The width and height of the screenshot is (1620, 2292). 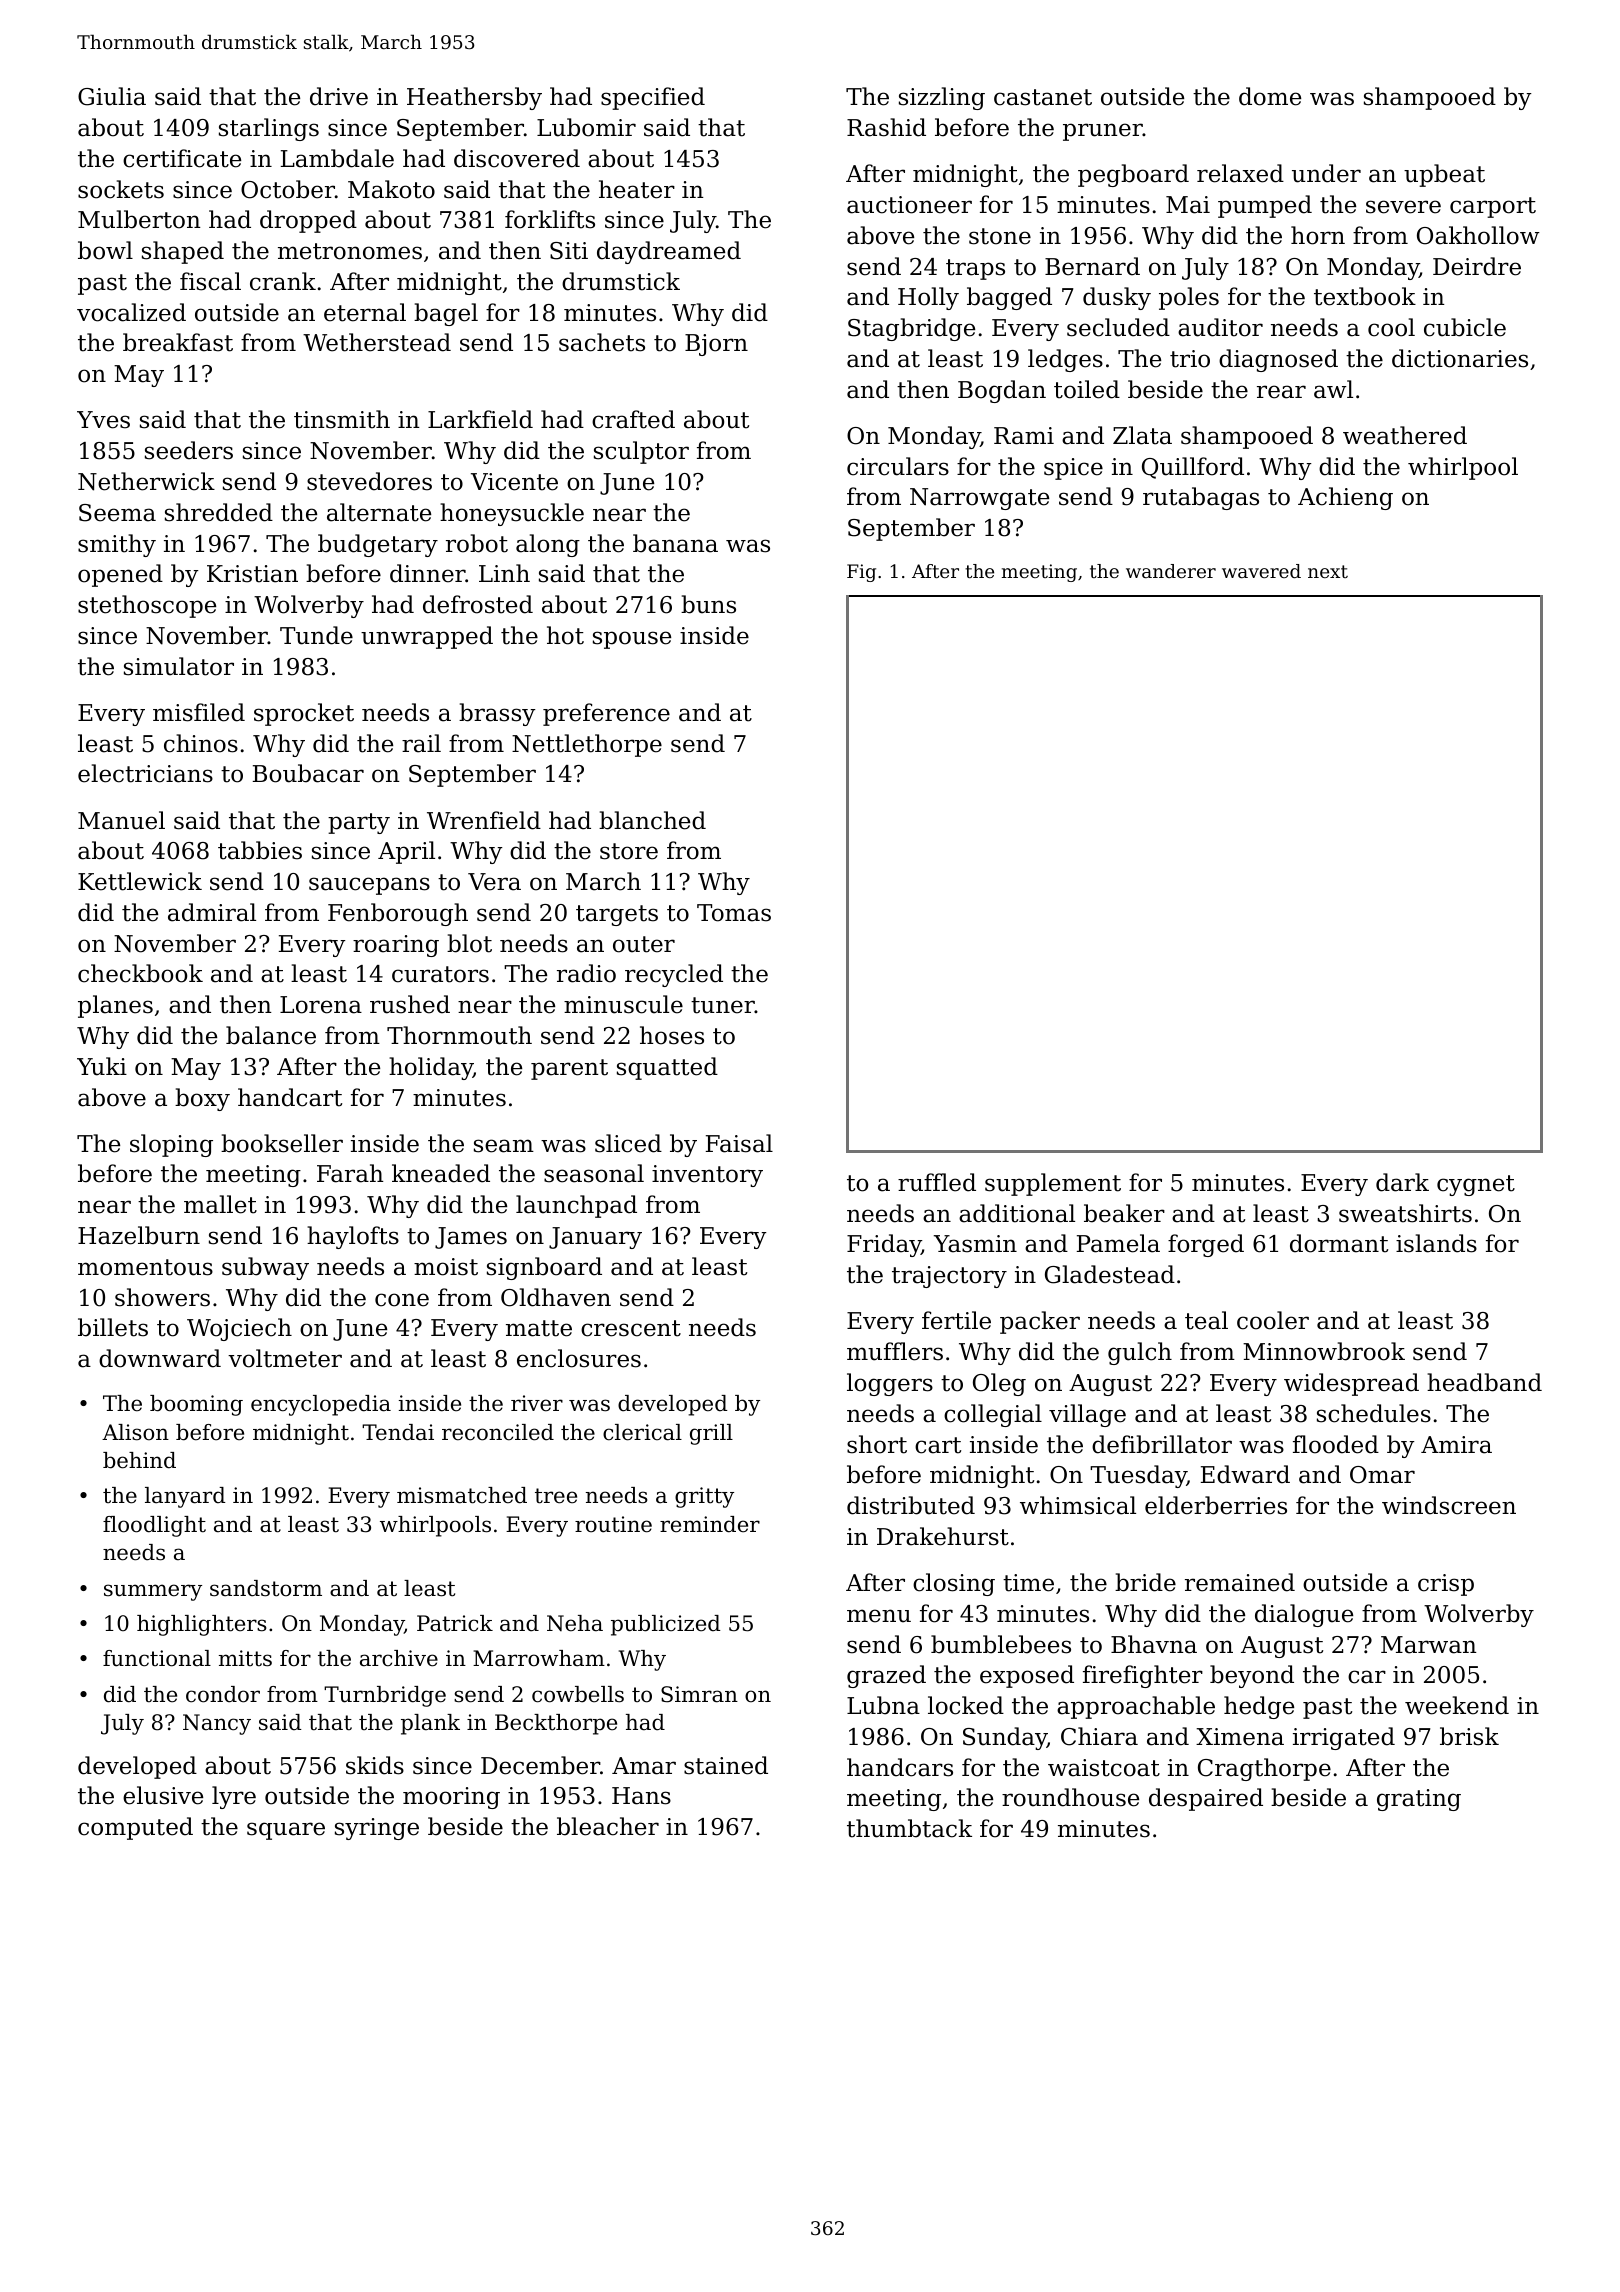 I want to click on Tomas, so click(x=734, y=913).
